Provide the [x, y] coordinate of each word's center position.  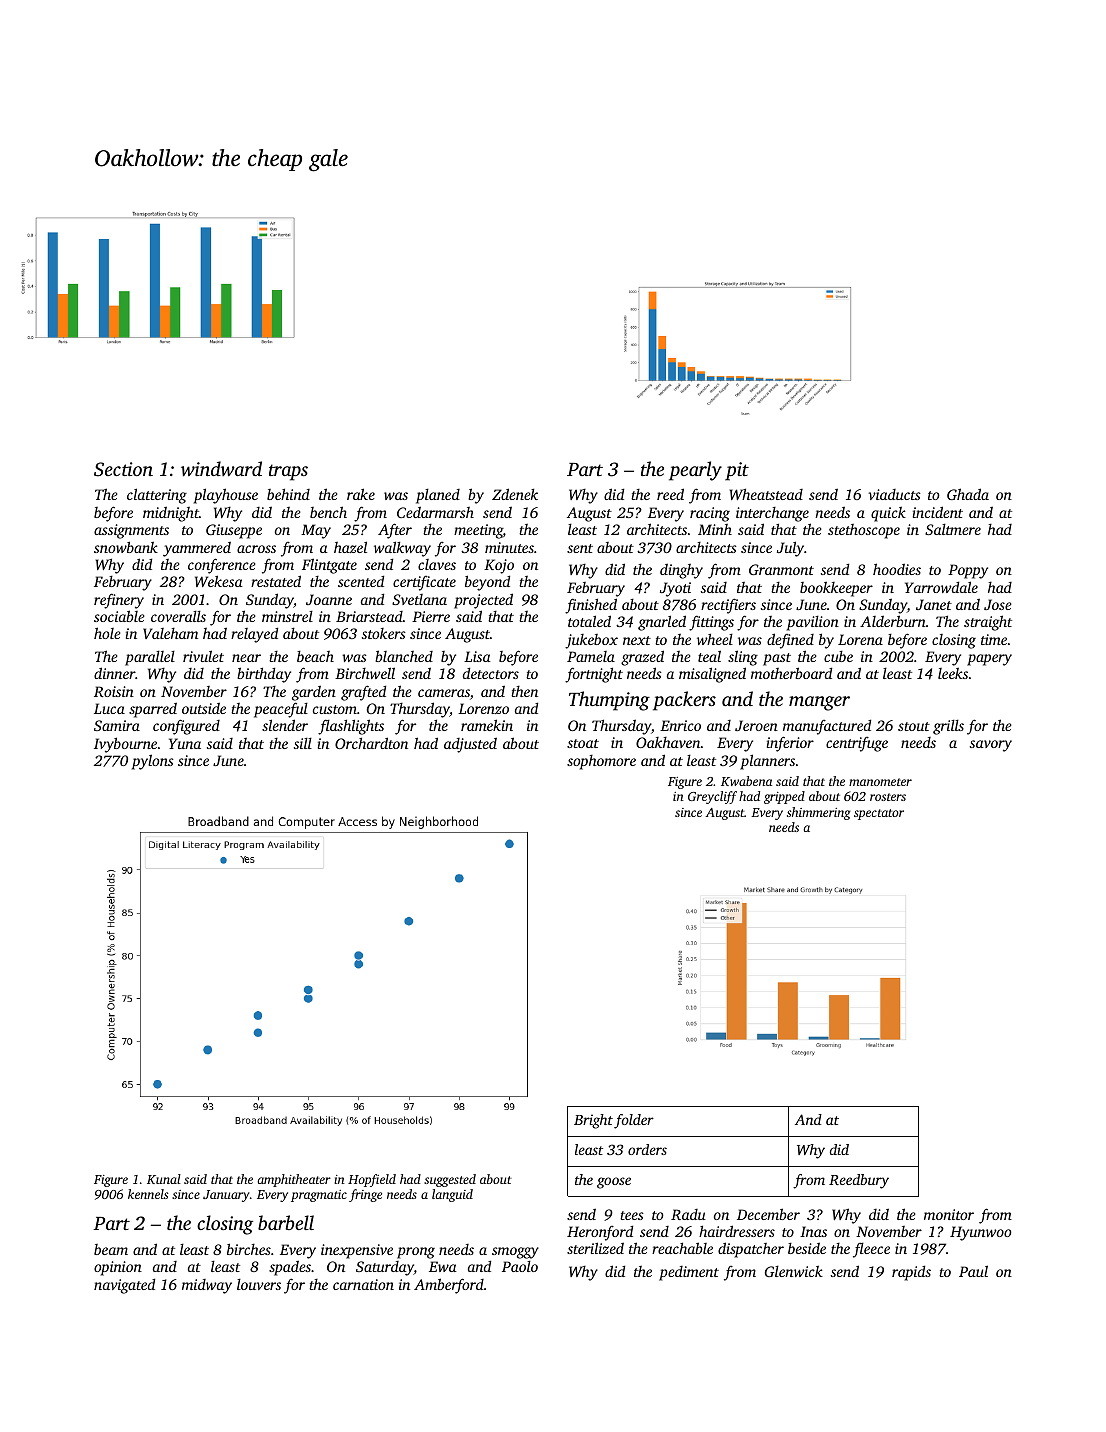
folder [634, 1121]
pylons [153, 762]
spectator [879, 814]
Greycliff [712, 797]
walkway [402, 549]
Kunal [164, 1179]
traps [288, 472]
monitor [949, 1214]
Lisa [477, 656]
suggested [450, 1180]
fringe [365, 1195]
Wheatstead [766, 494]
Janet [934, 604]
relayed [254, 635]
